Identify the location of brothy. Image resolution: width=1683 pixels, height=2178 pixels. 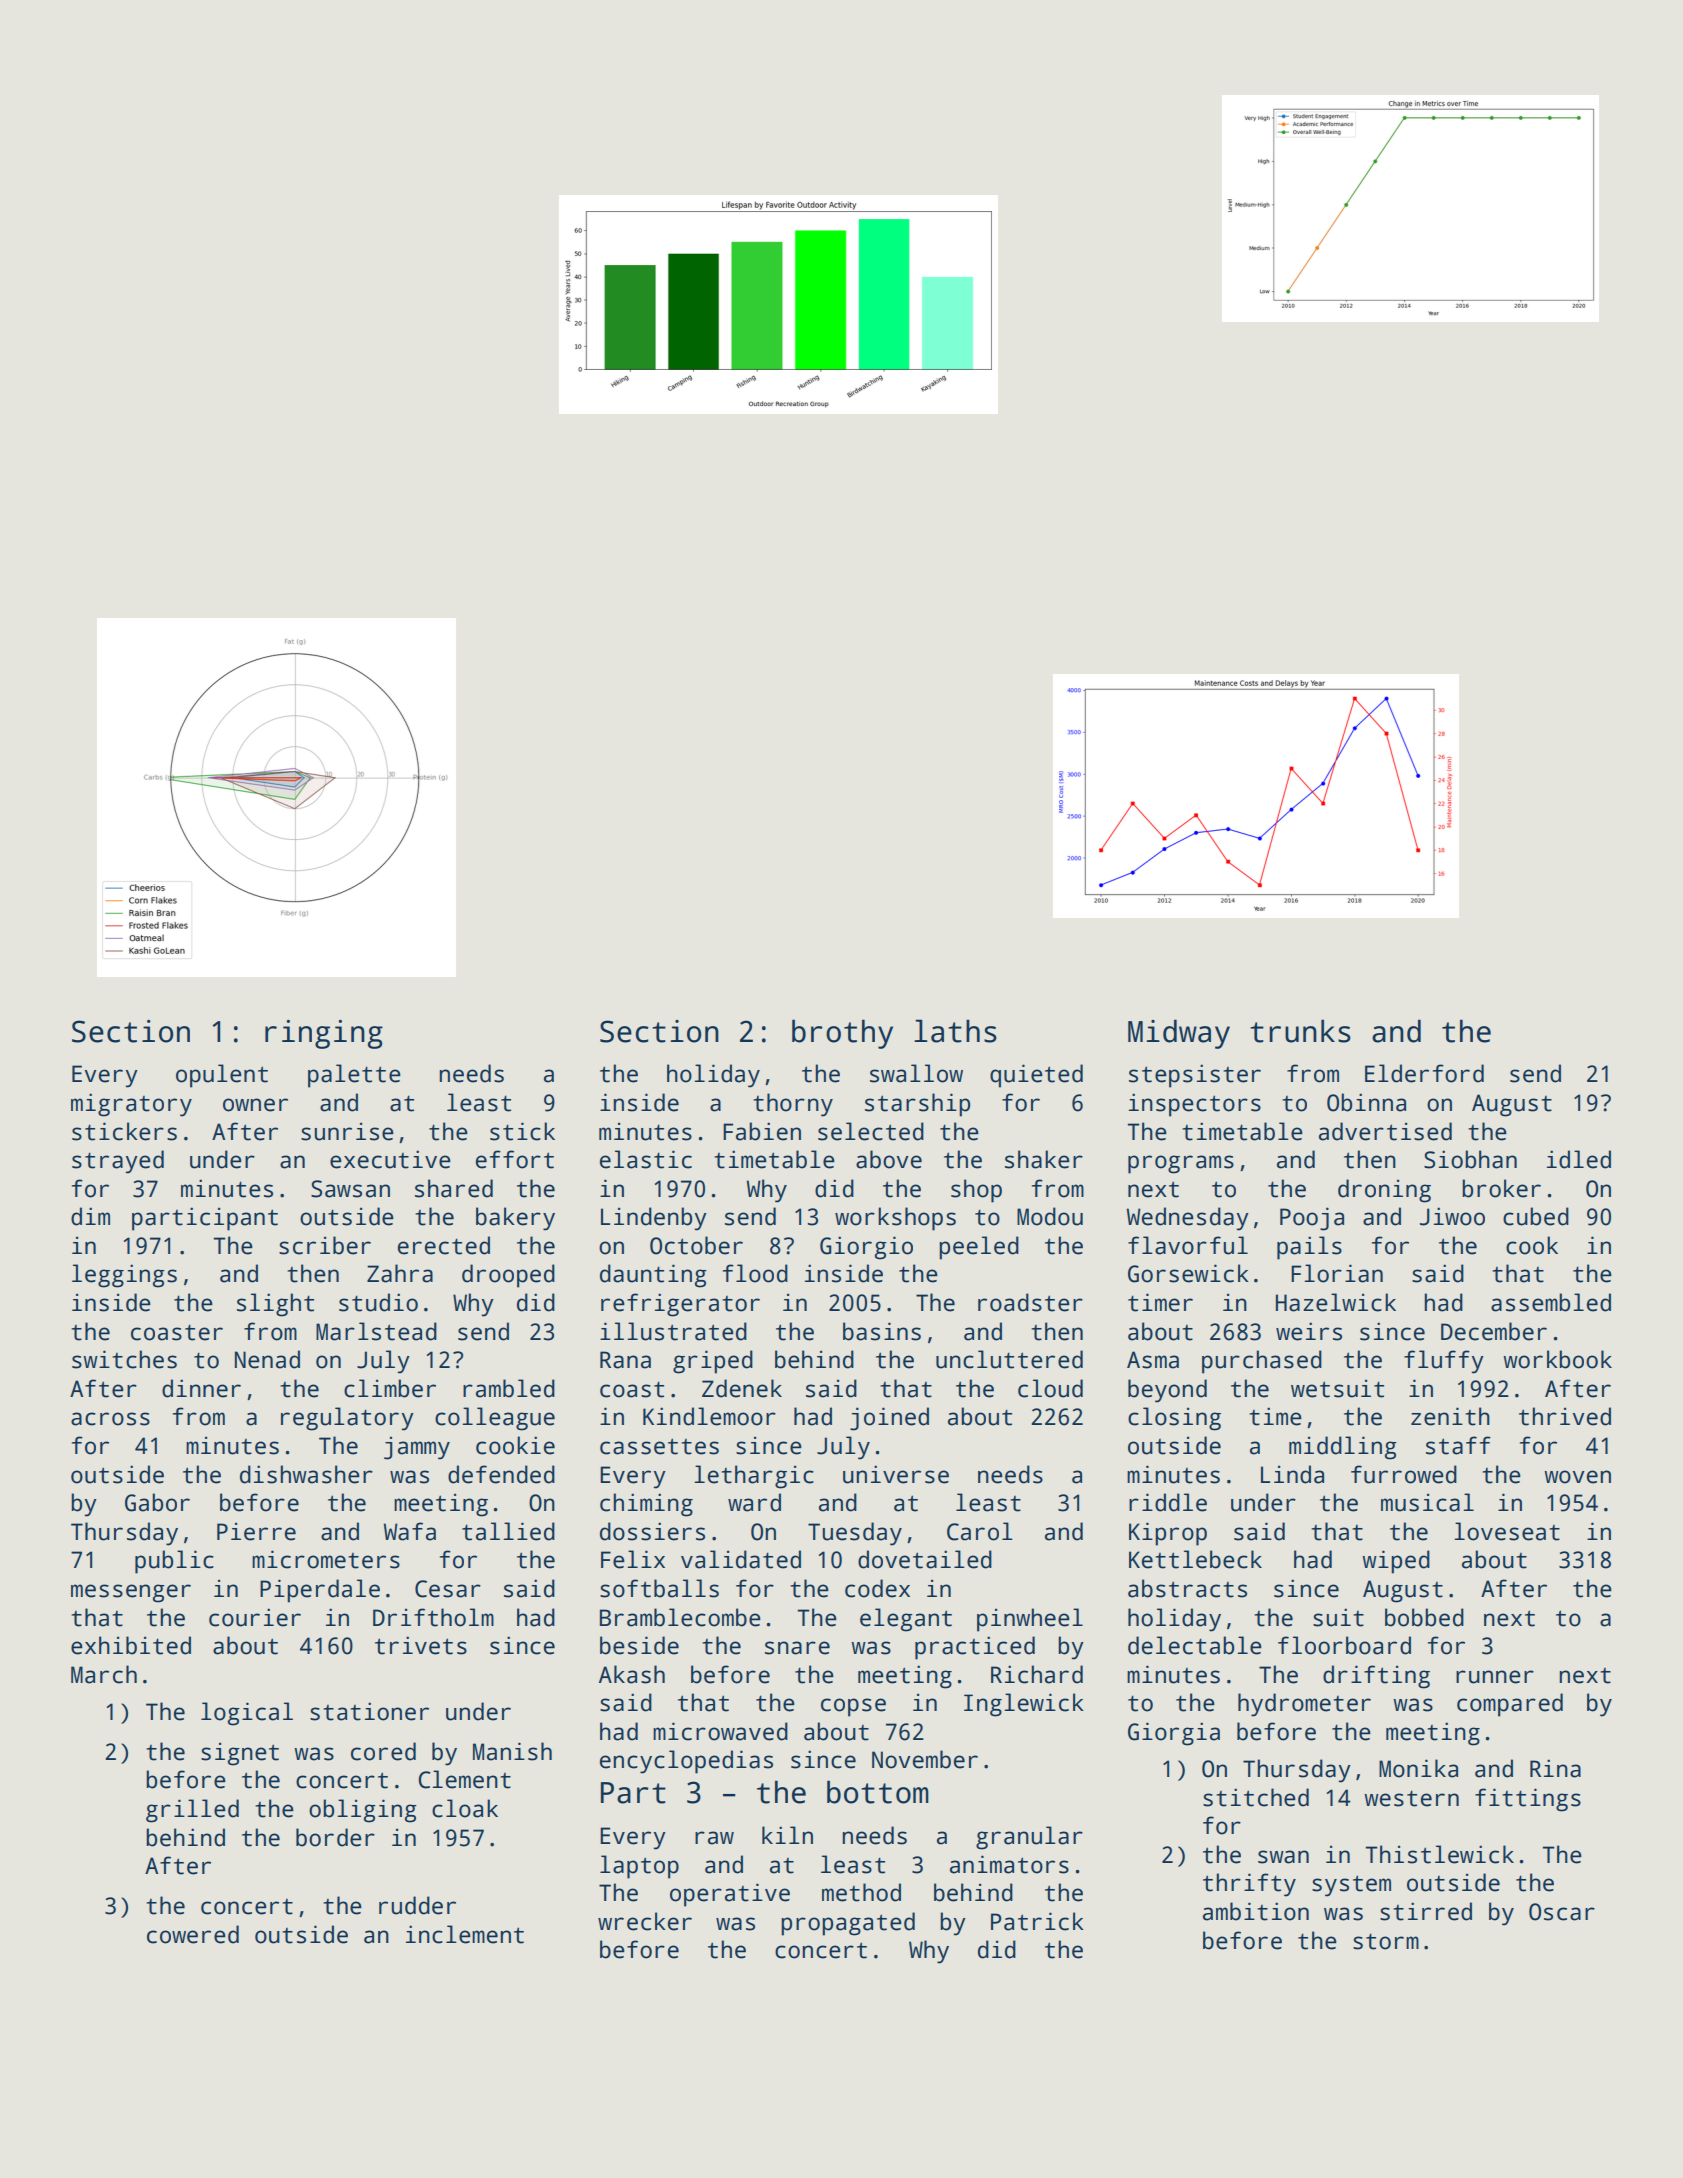
(842, 1034).
